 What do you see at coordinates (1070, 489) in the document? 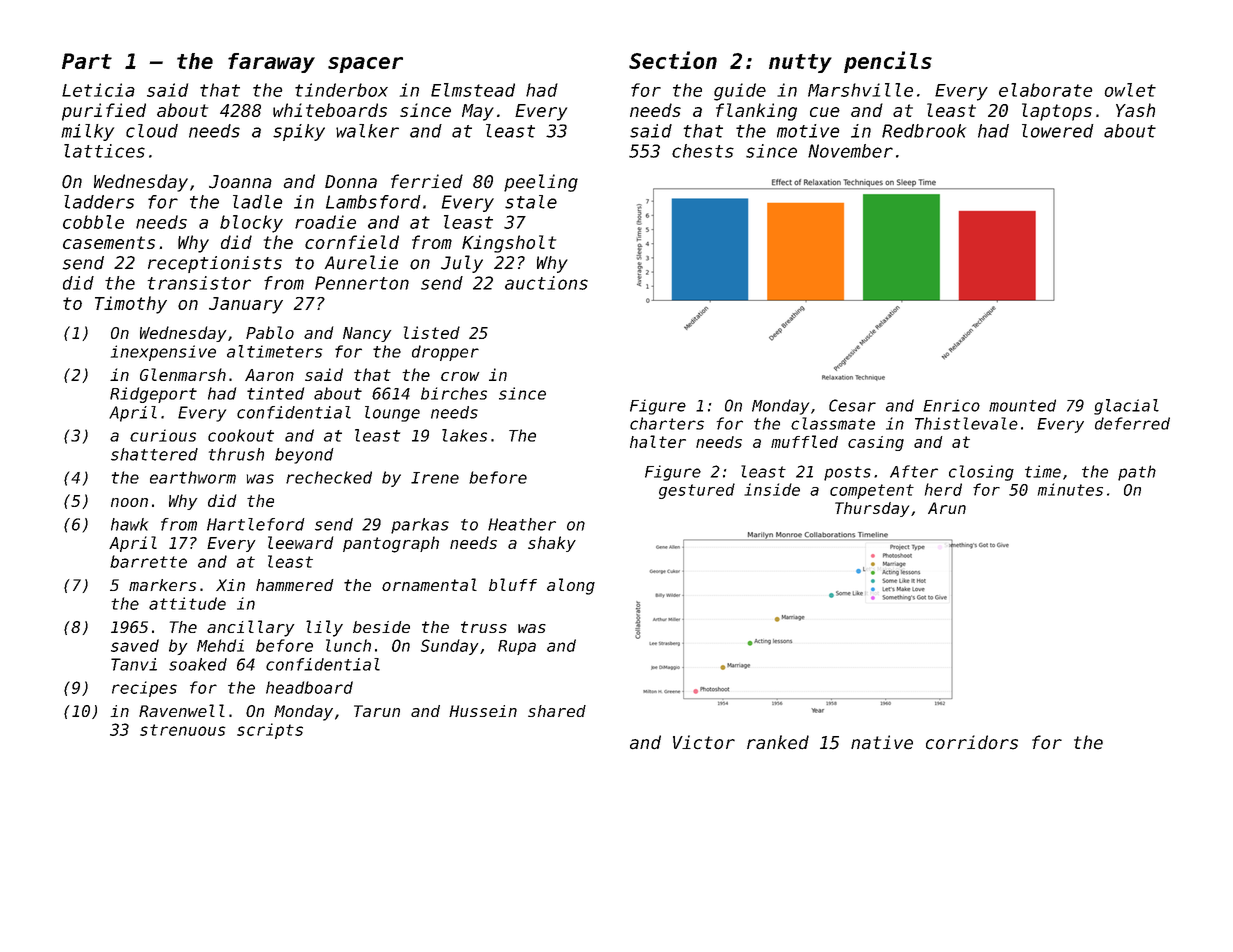
I see `minutes` at bounding box center [1070, 489].
